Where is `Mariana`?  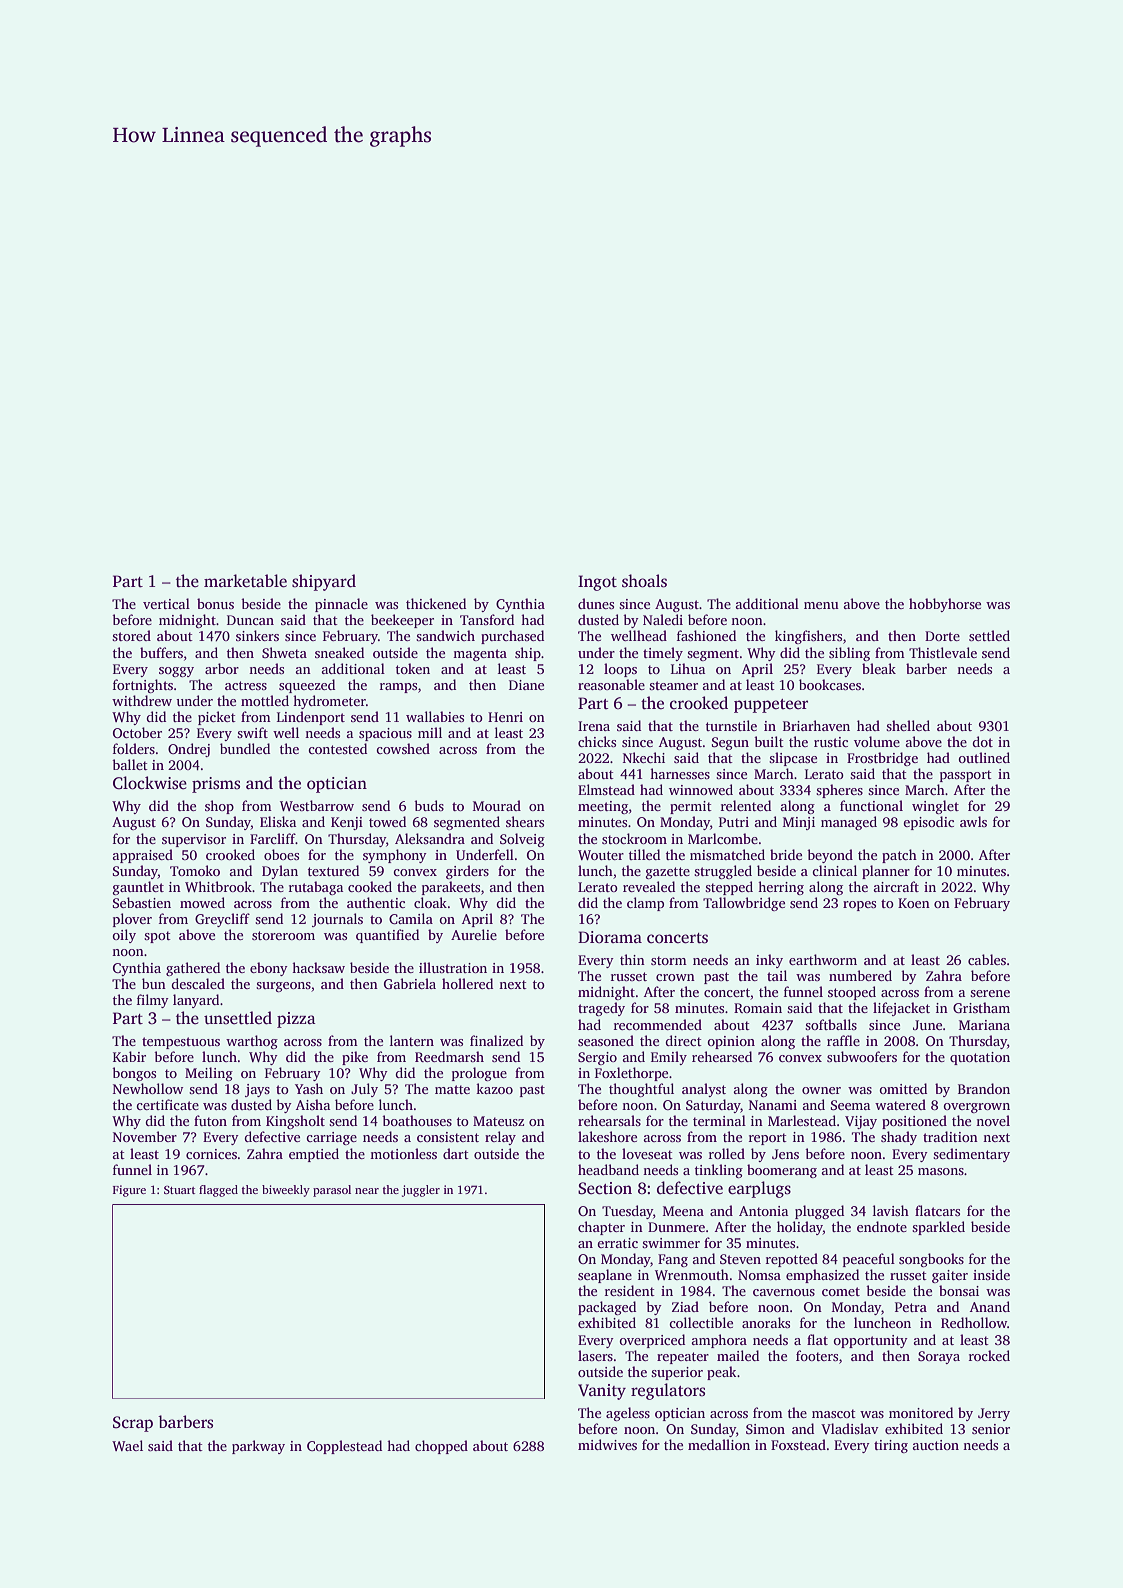
Mariana is located at coordinates (984, 1025).
